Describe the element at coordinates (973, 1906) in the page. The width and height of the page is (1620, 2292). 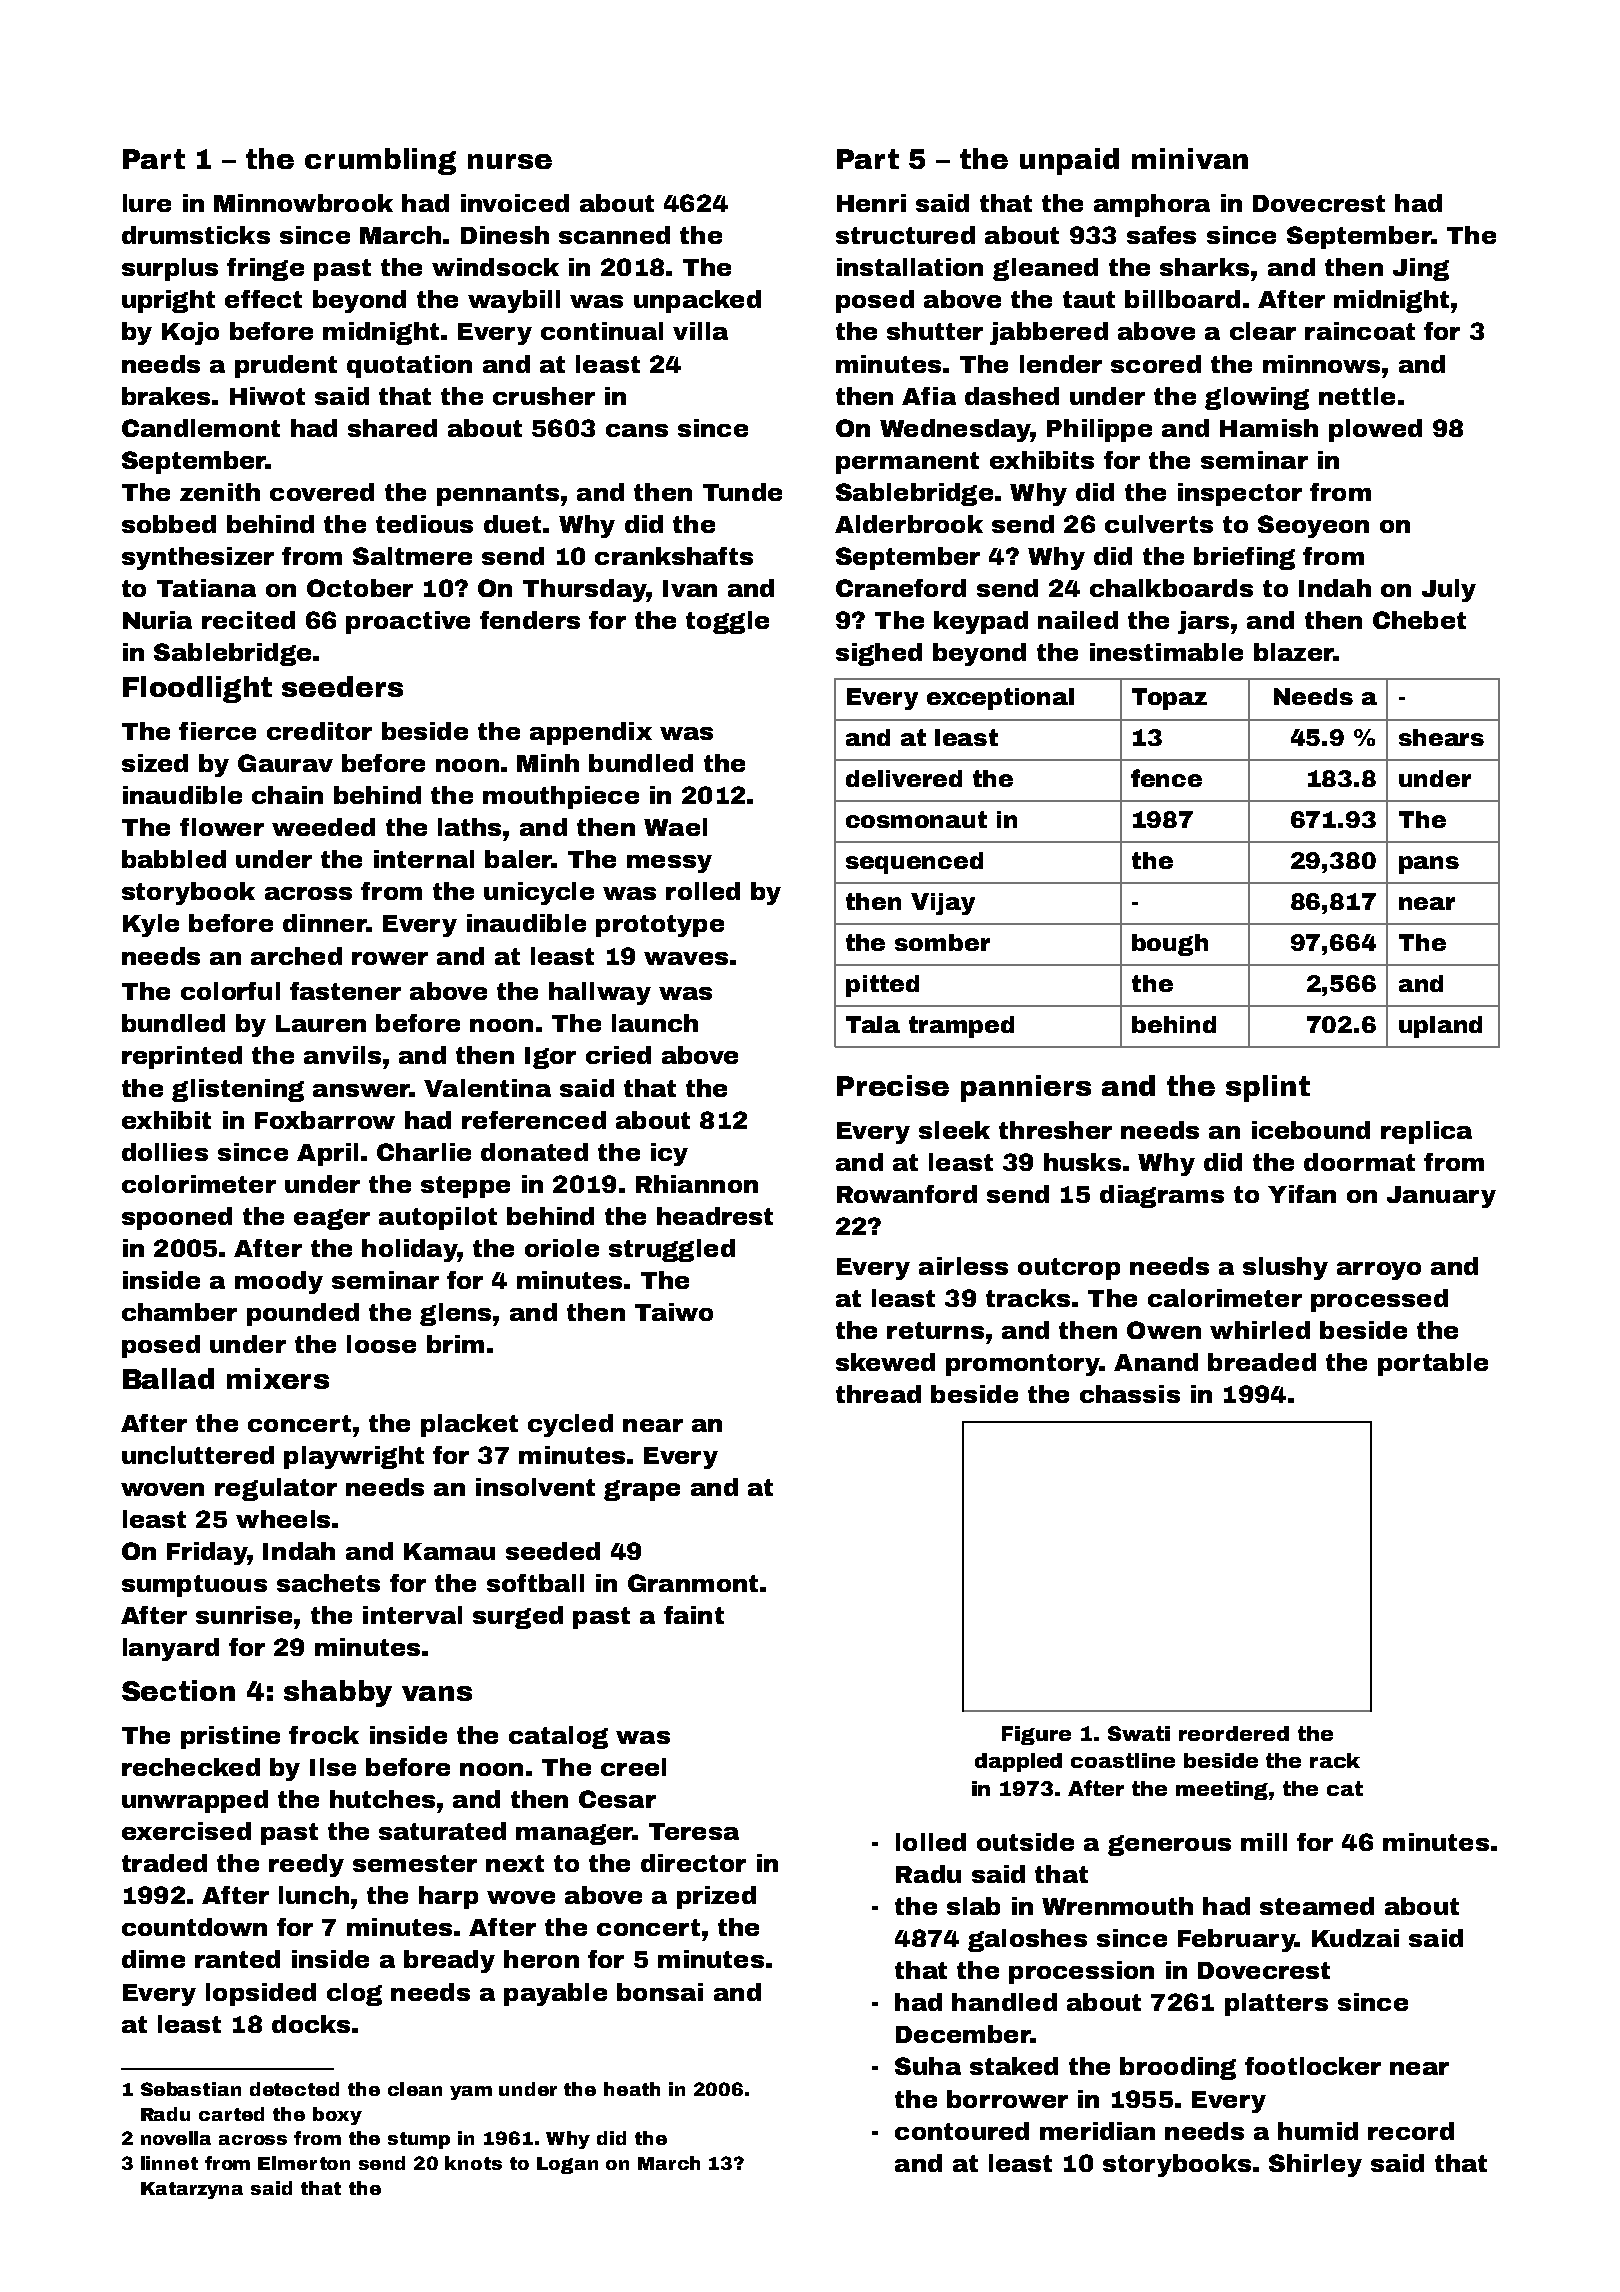
I see `slab` at that location.
